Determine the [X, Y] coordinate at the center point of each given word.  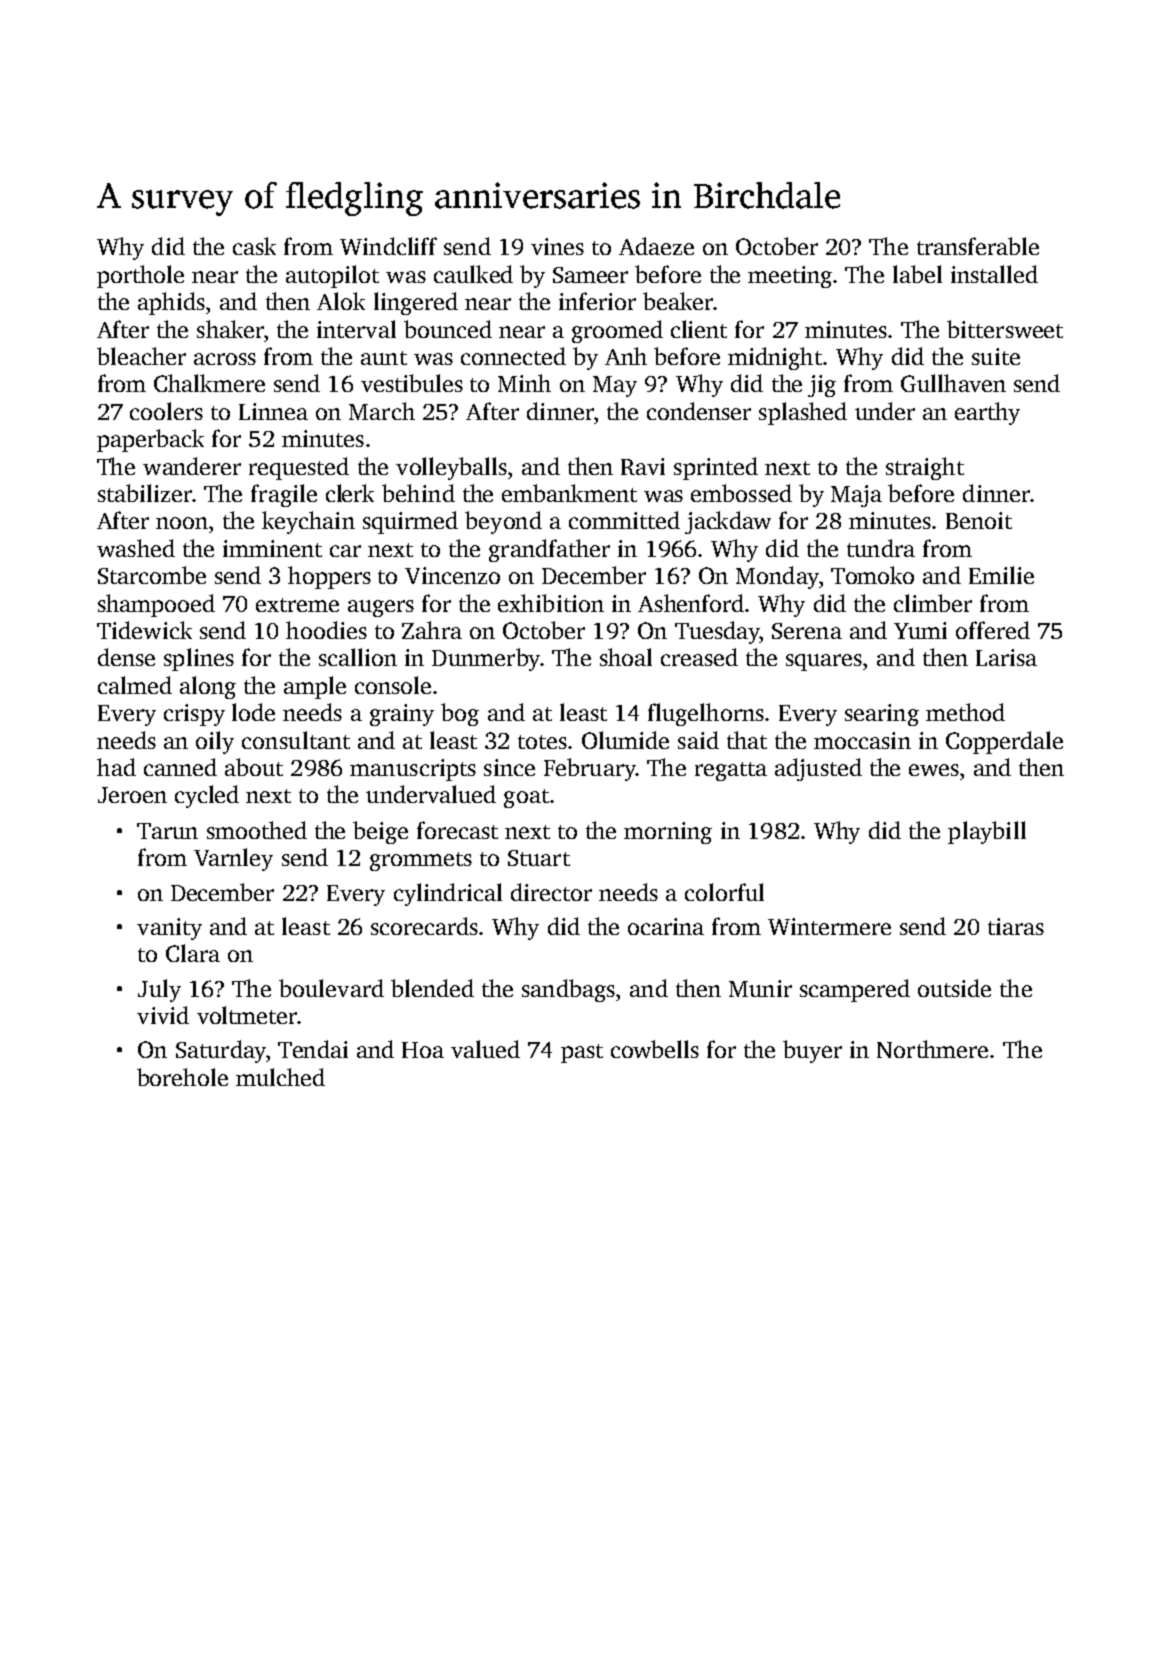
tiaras [1016, 926]
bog [460, 714]
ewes [934, 770]
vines [557, 246]
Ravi [643, 466]
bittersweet [1005, 329]
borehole [182, 1077]
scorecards [424, 926]
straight [925, 468]
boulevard [331, 988]
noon [182, 523]
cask [254, 246]
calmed [135, 685]
